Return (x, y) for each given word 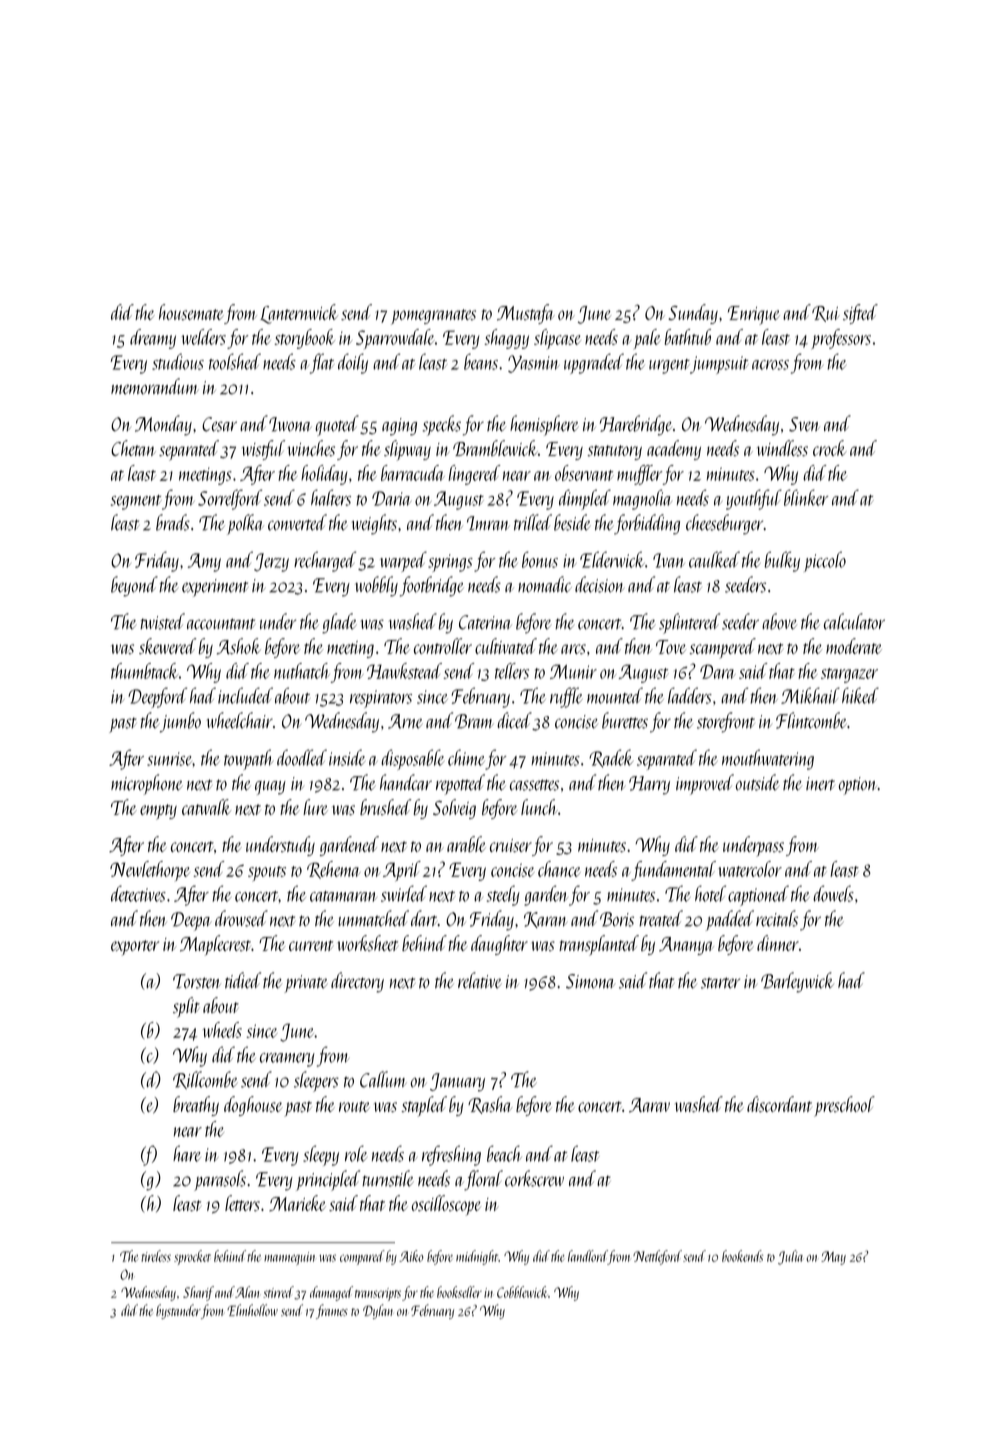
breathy (196, 1106)
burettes (625, 720)
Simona (590, 981)
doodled (302, 757)
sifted (860, 314)
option (858, 786)
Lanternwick (299, 314)
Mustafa (526, 314)
